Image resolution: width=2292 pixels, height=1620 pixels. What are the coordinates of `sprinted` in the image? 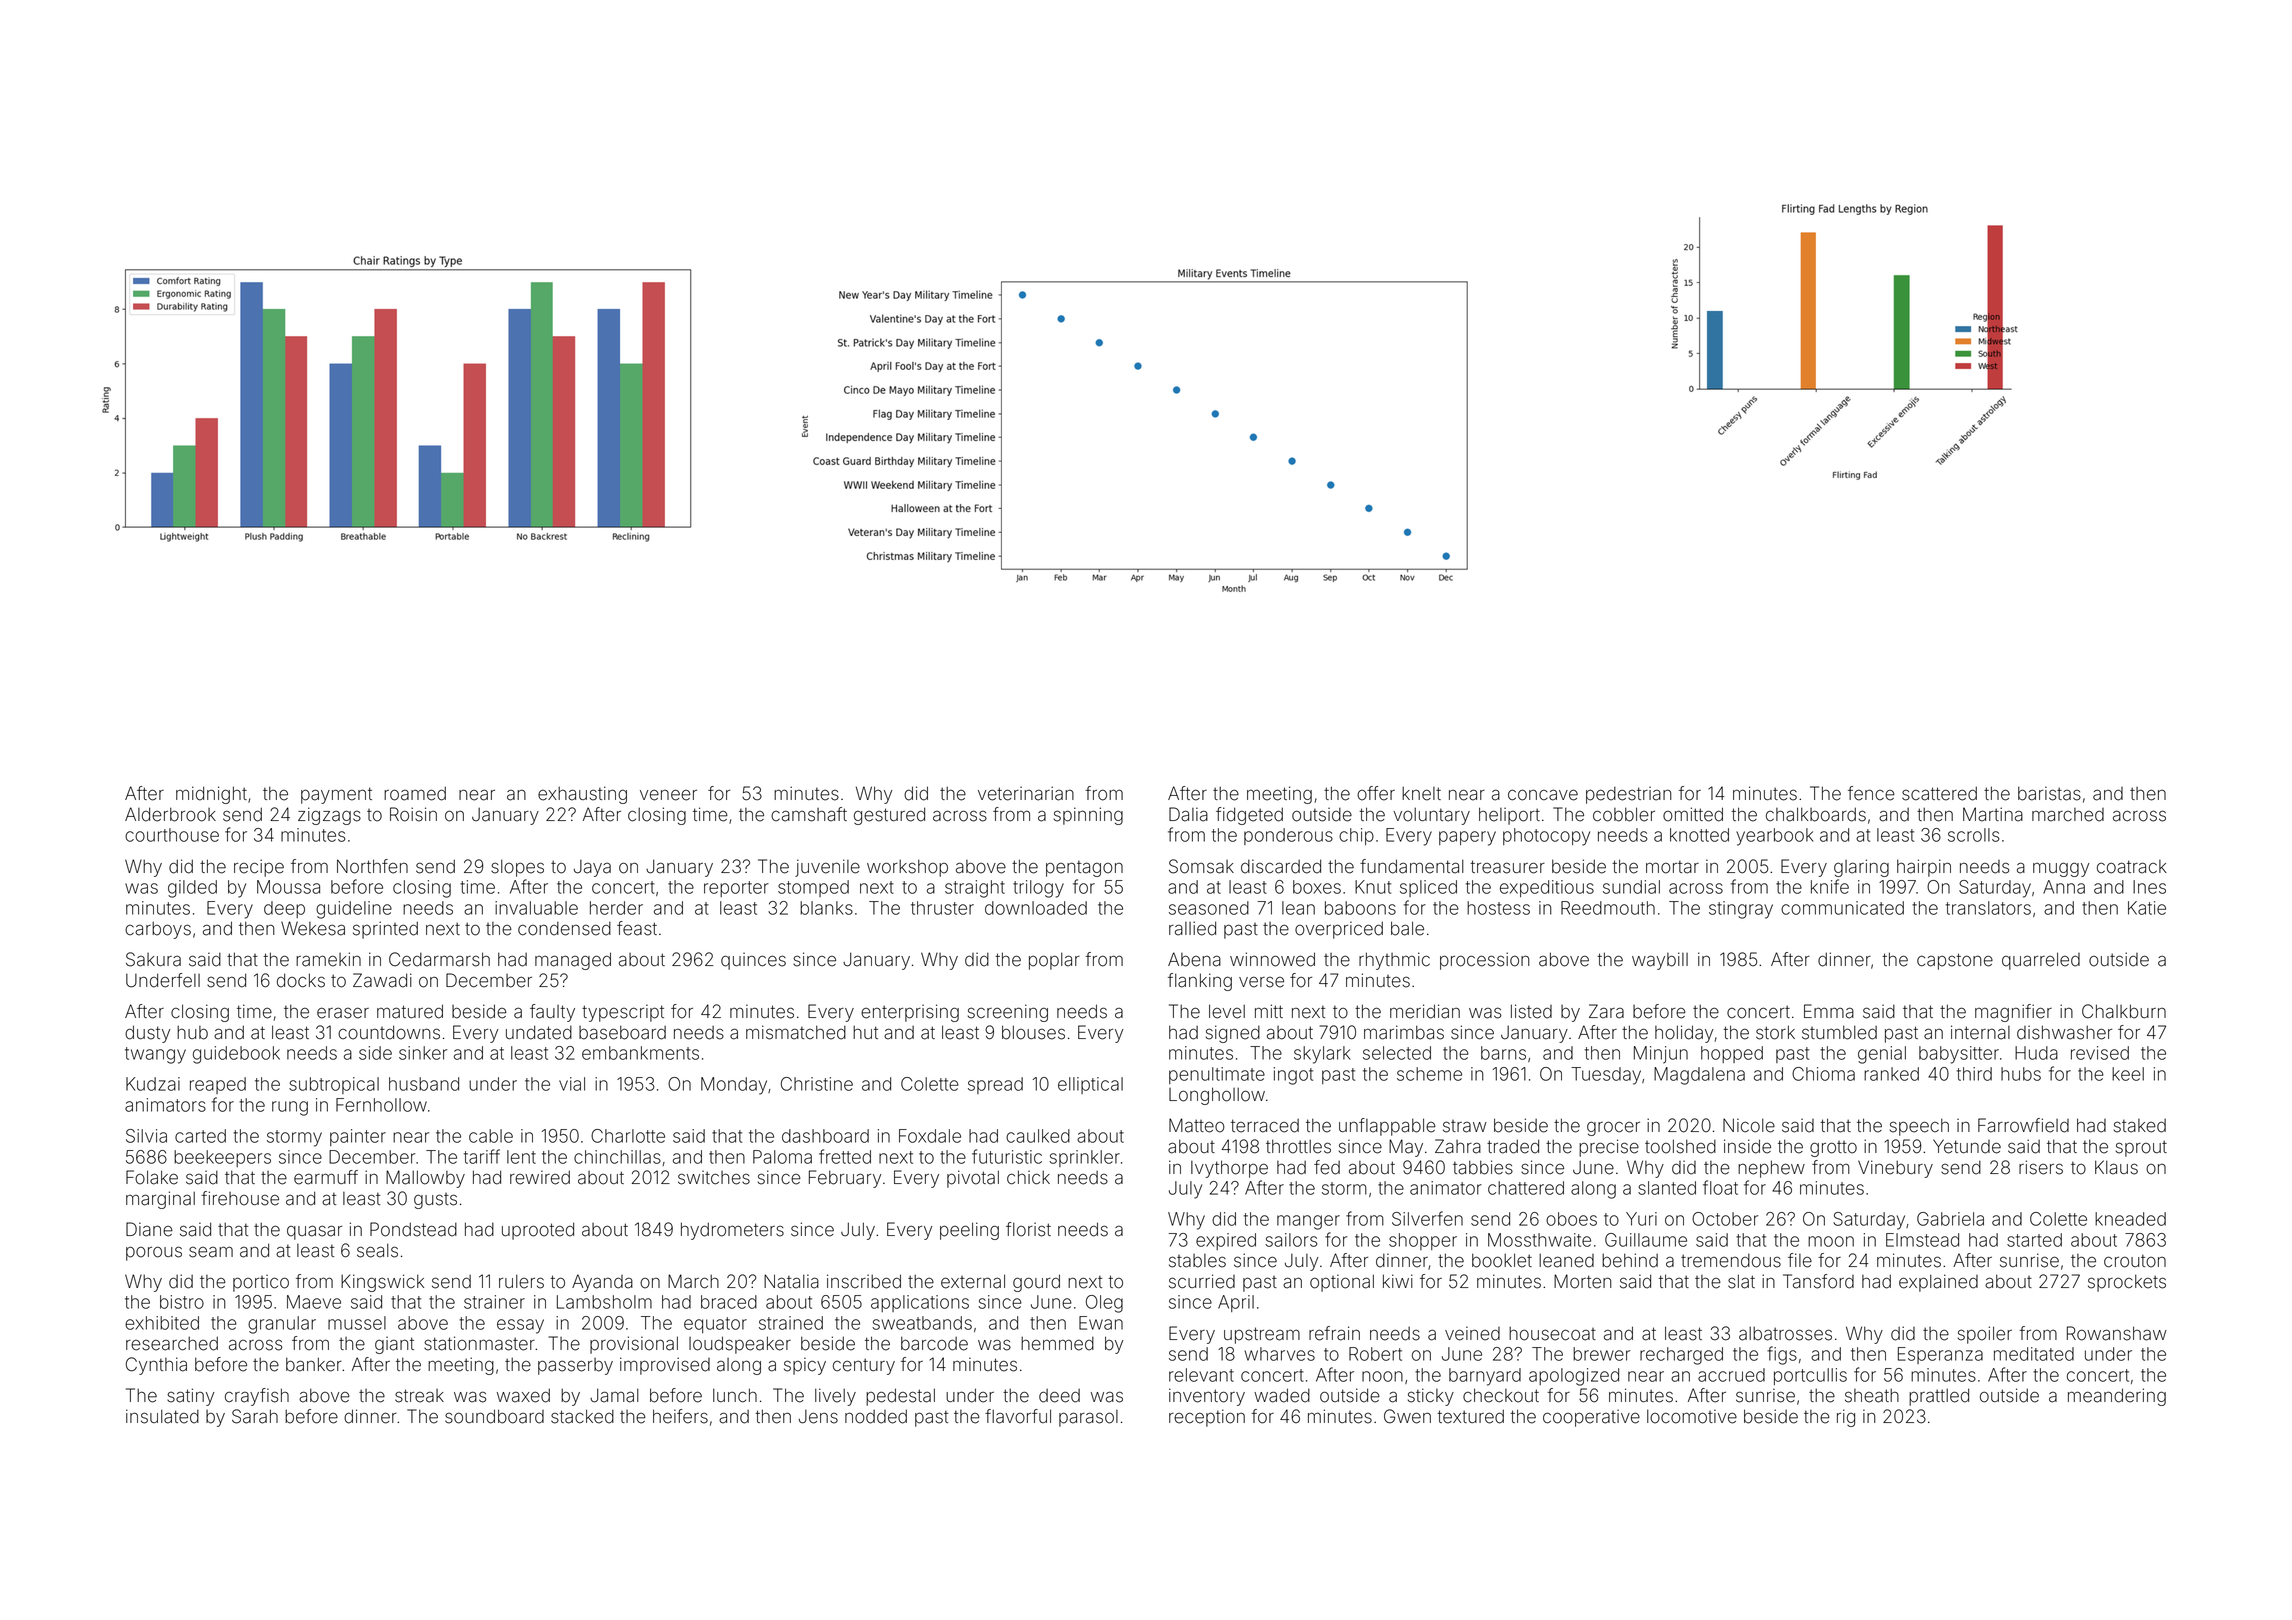 It's located at (385, 930).
